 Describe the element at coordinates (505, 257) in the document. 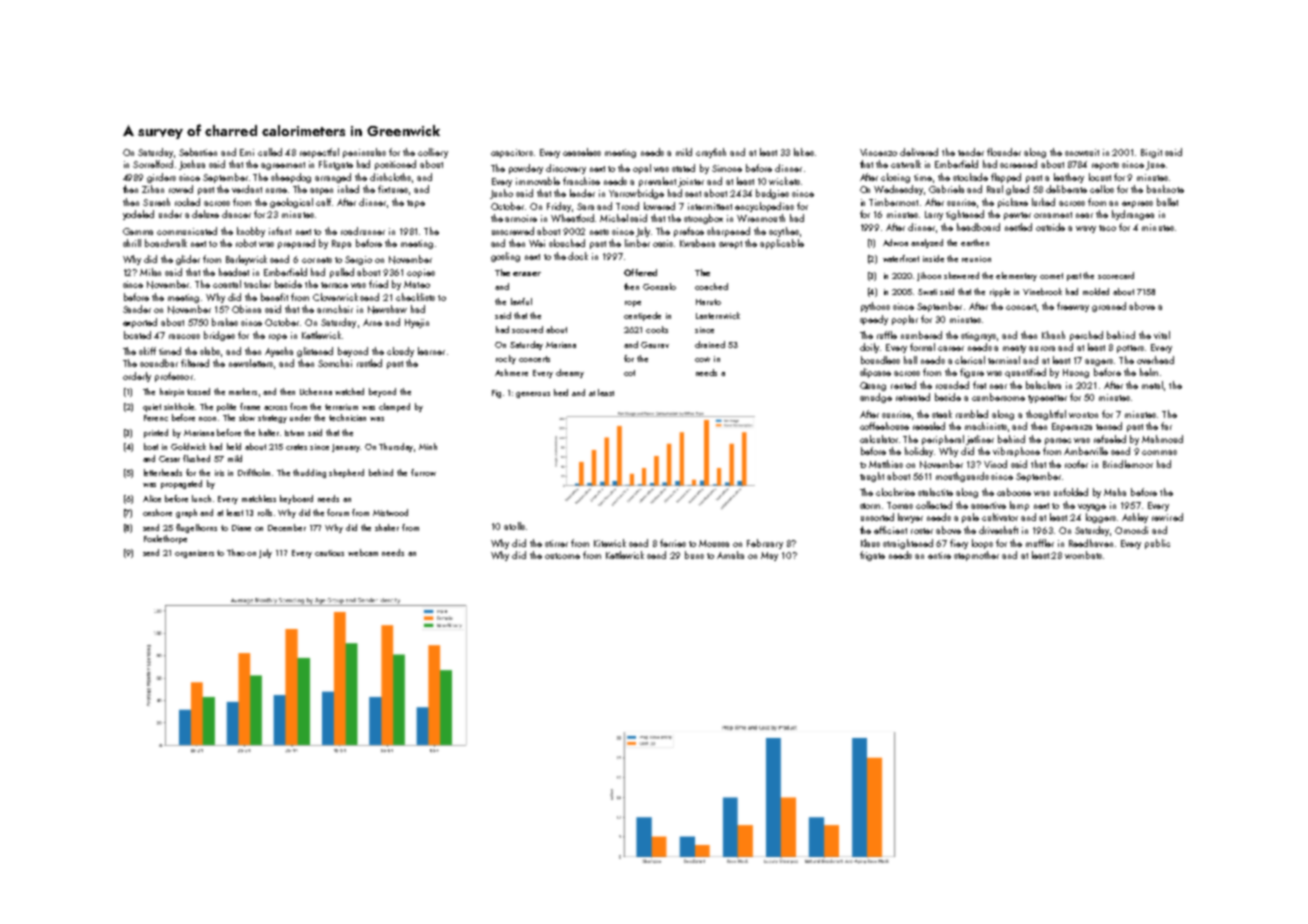

I see `gosling` at that location.
